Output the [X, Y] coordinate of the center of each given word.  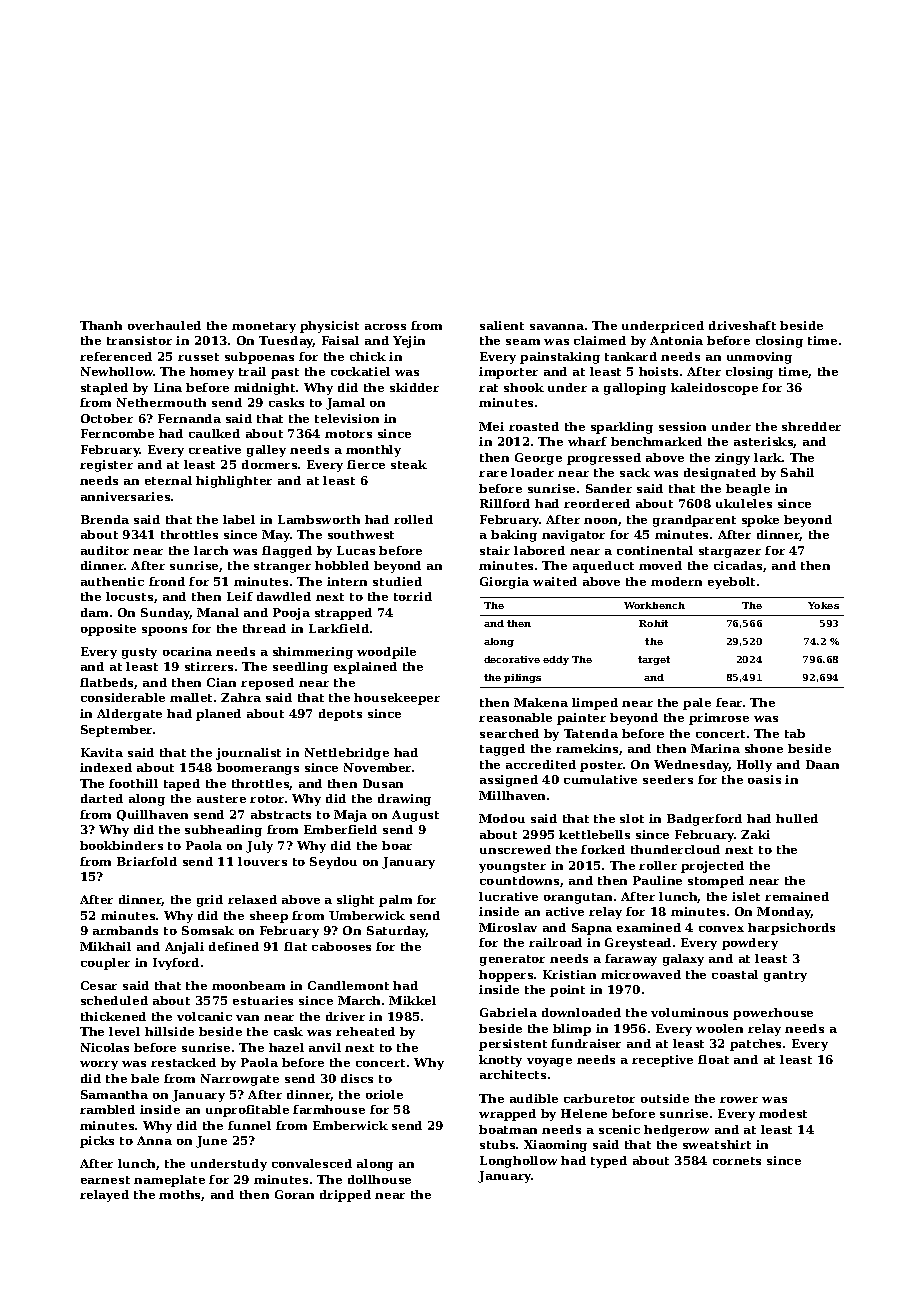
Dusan [383, 783]
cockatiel [360, 371]
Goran [294, 1194]
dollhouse [379, 1179]
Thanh [101, 325]
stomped [716, 882]
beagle [748, 490]
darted [102, 798]
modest [783, 1113]
